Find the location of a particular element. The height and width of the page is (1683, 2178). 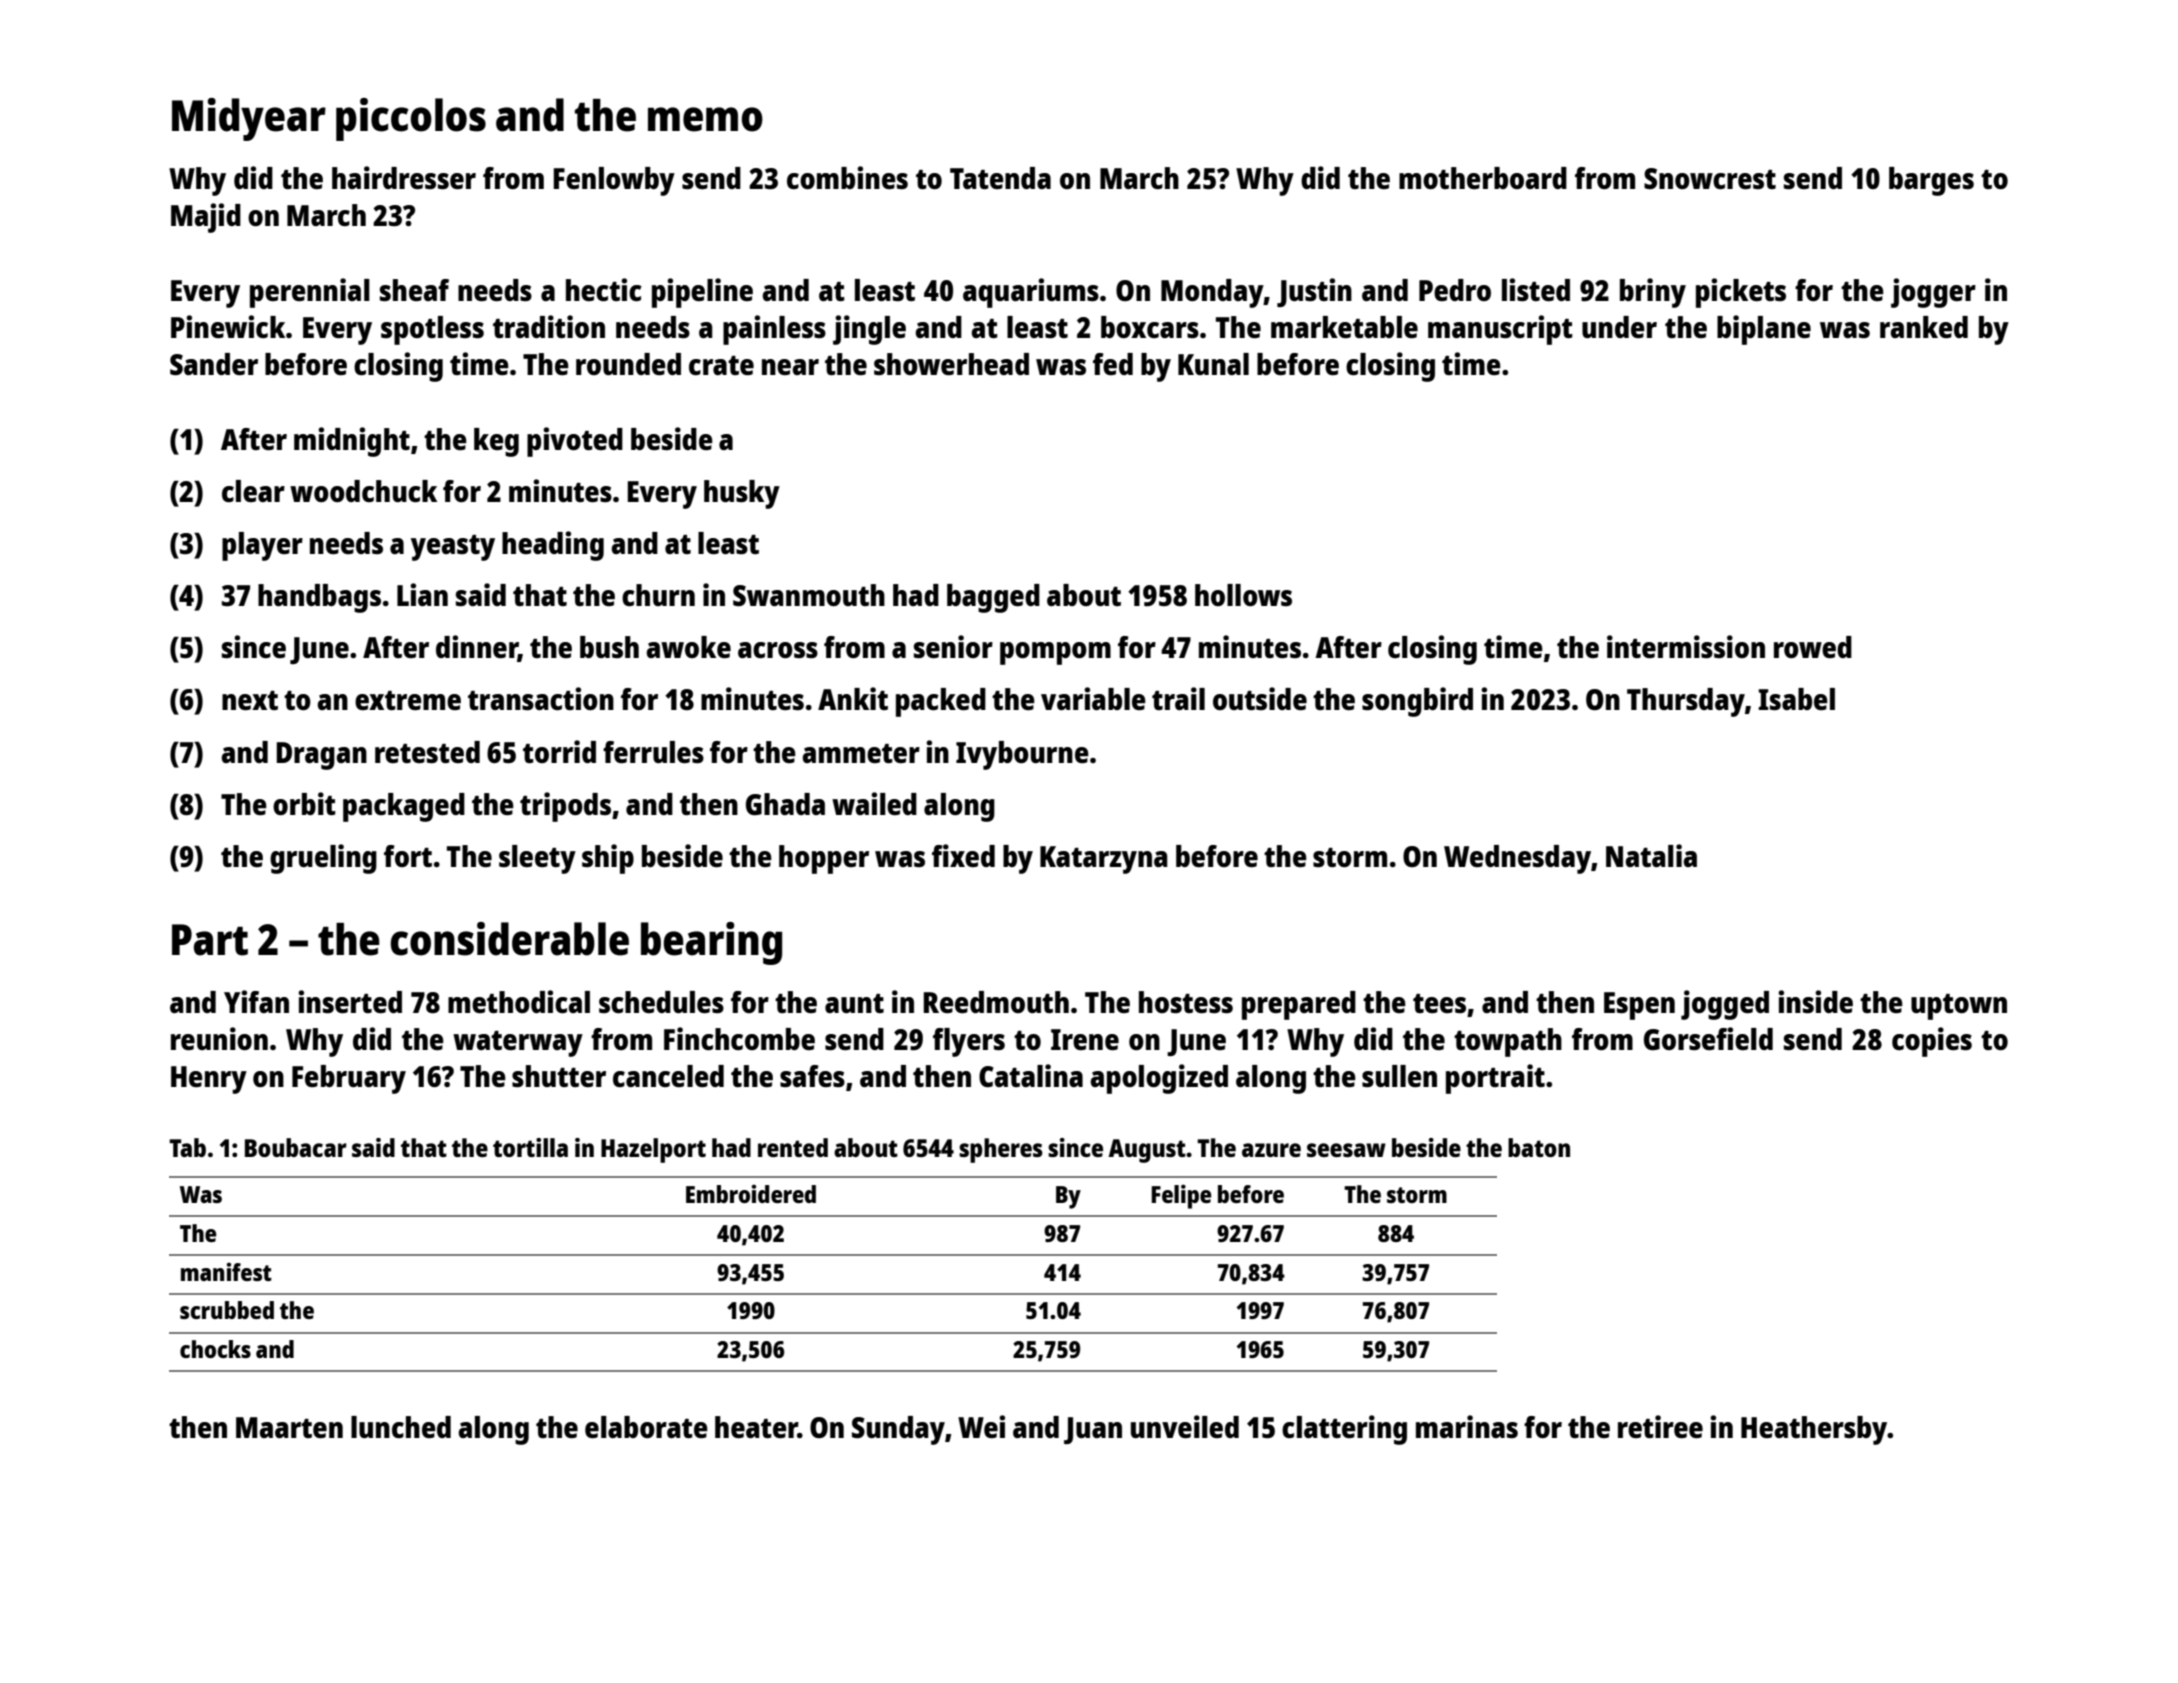

heading is located at coordinates (553, 546).
